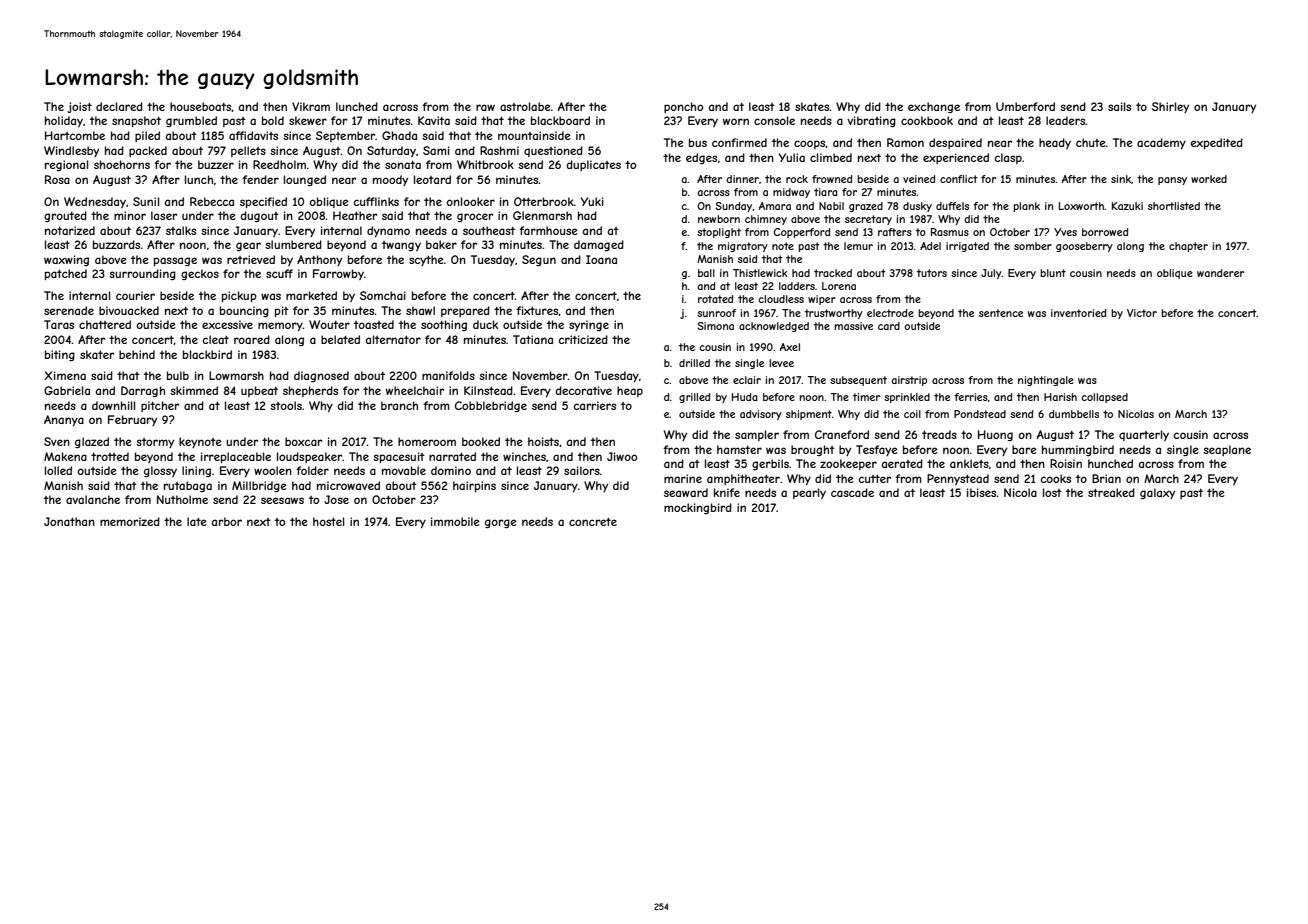 This page has width=1308, height=924. Describe the element at coordinates (122, 164) in the page. I see `shoehorns` at that location.
